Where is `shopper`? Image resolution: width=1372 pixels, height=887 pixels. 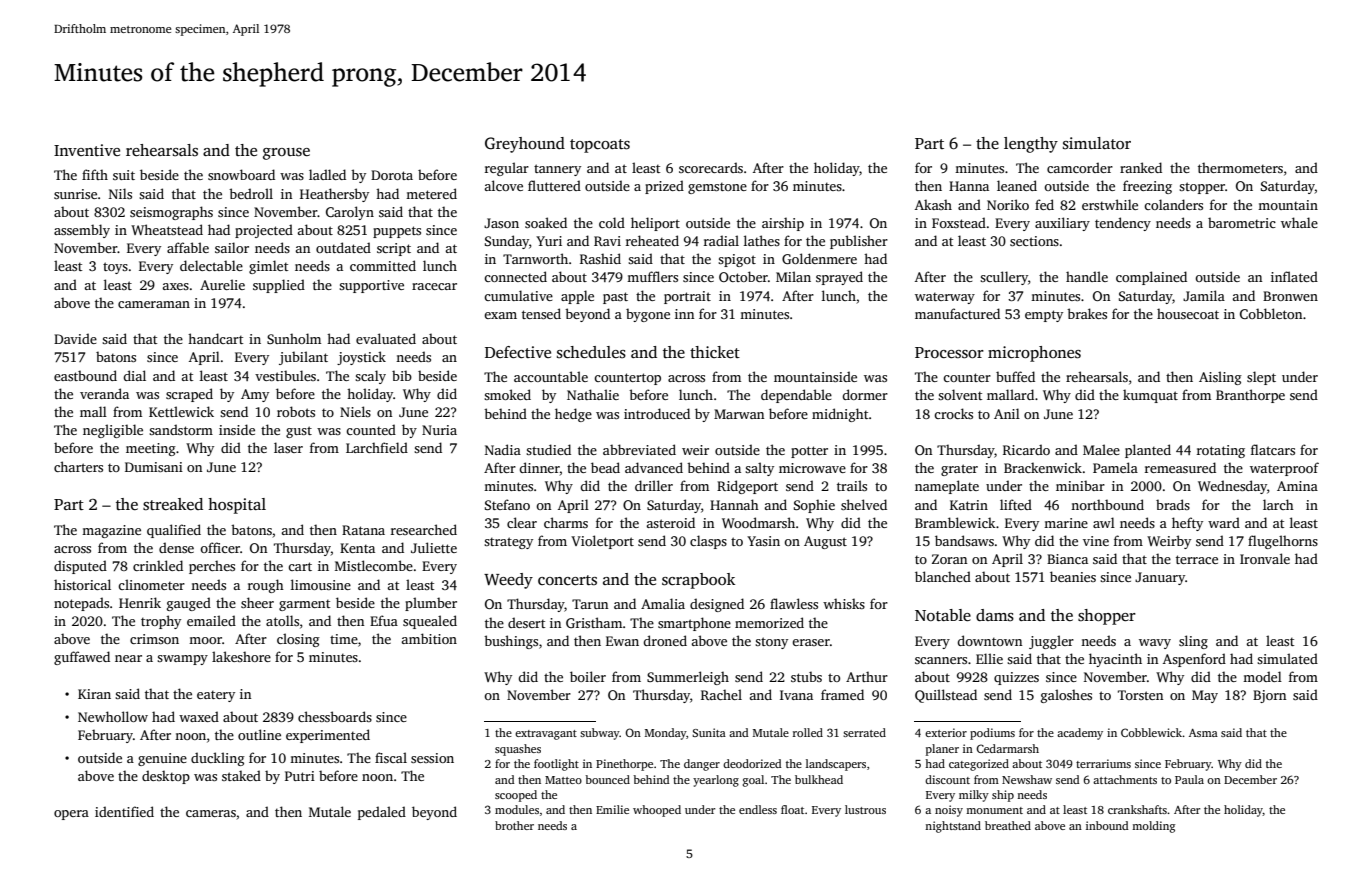
shopper is located at coordinates (1107, 617).
